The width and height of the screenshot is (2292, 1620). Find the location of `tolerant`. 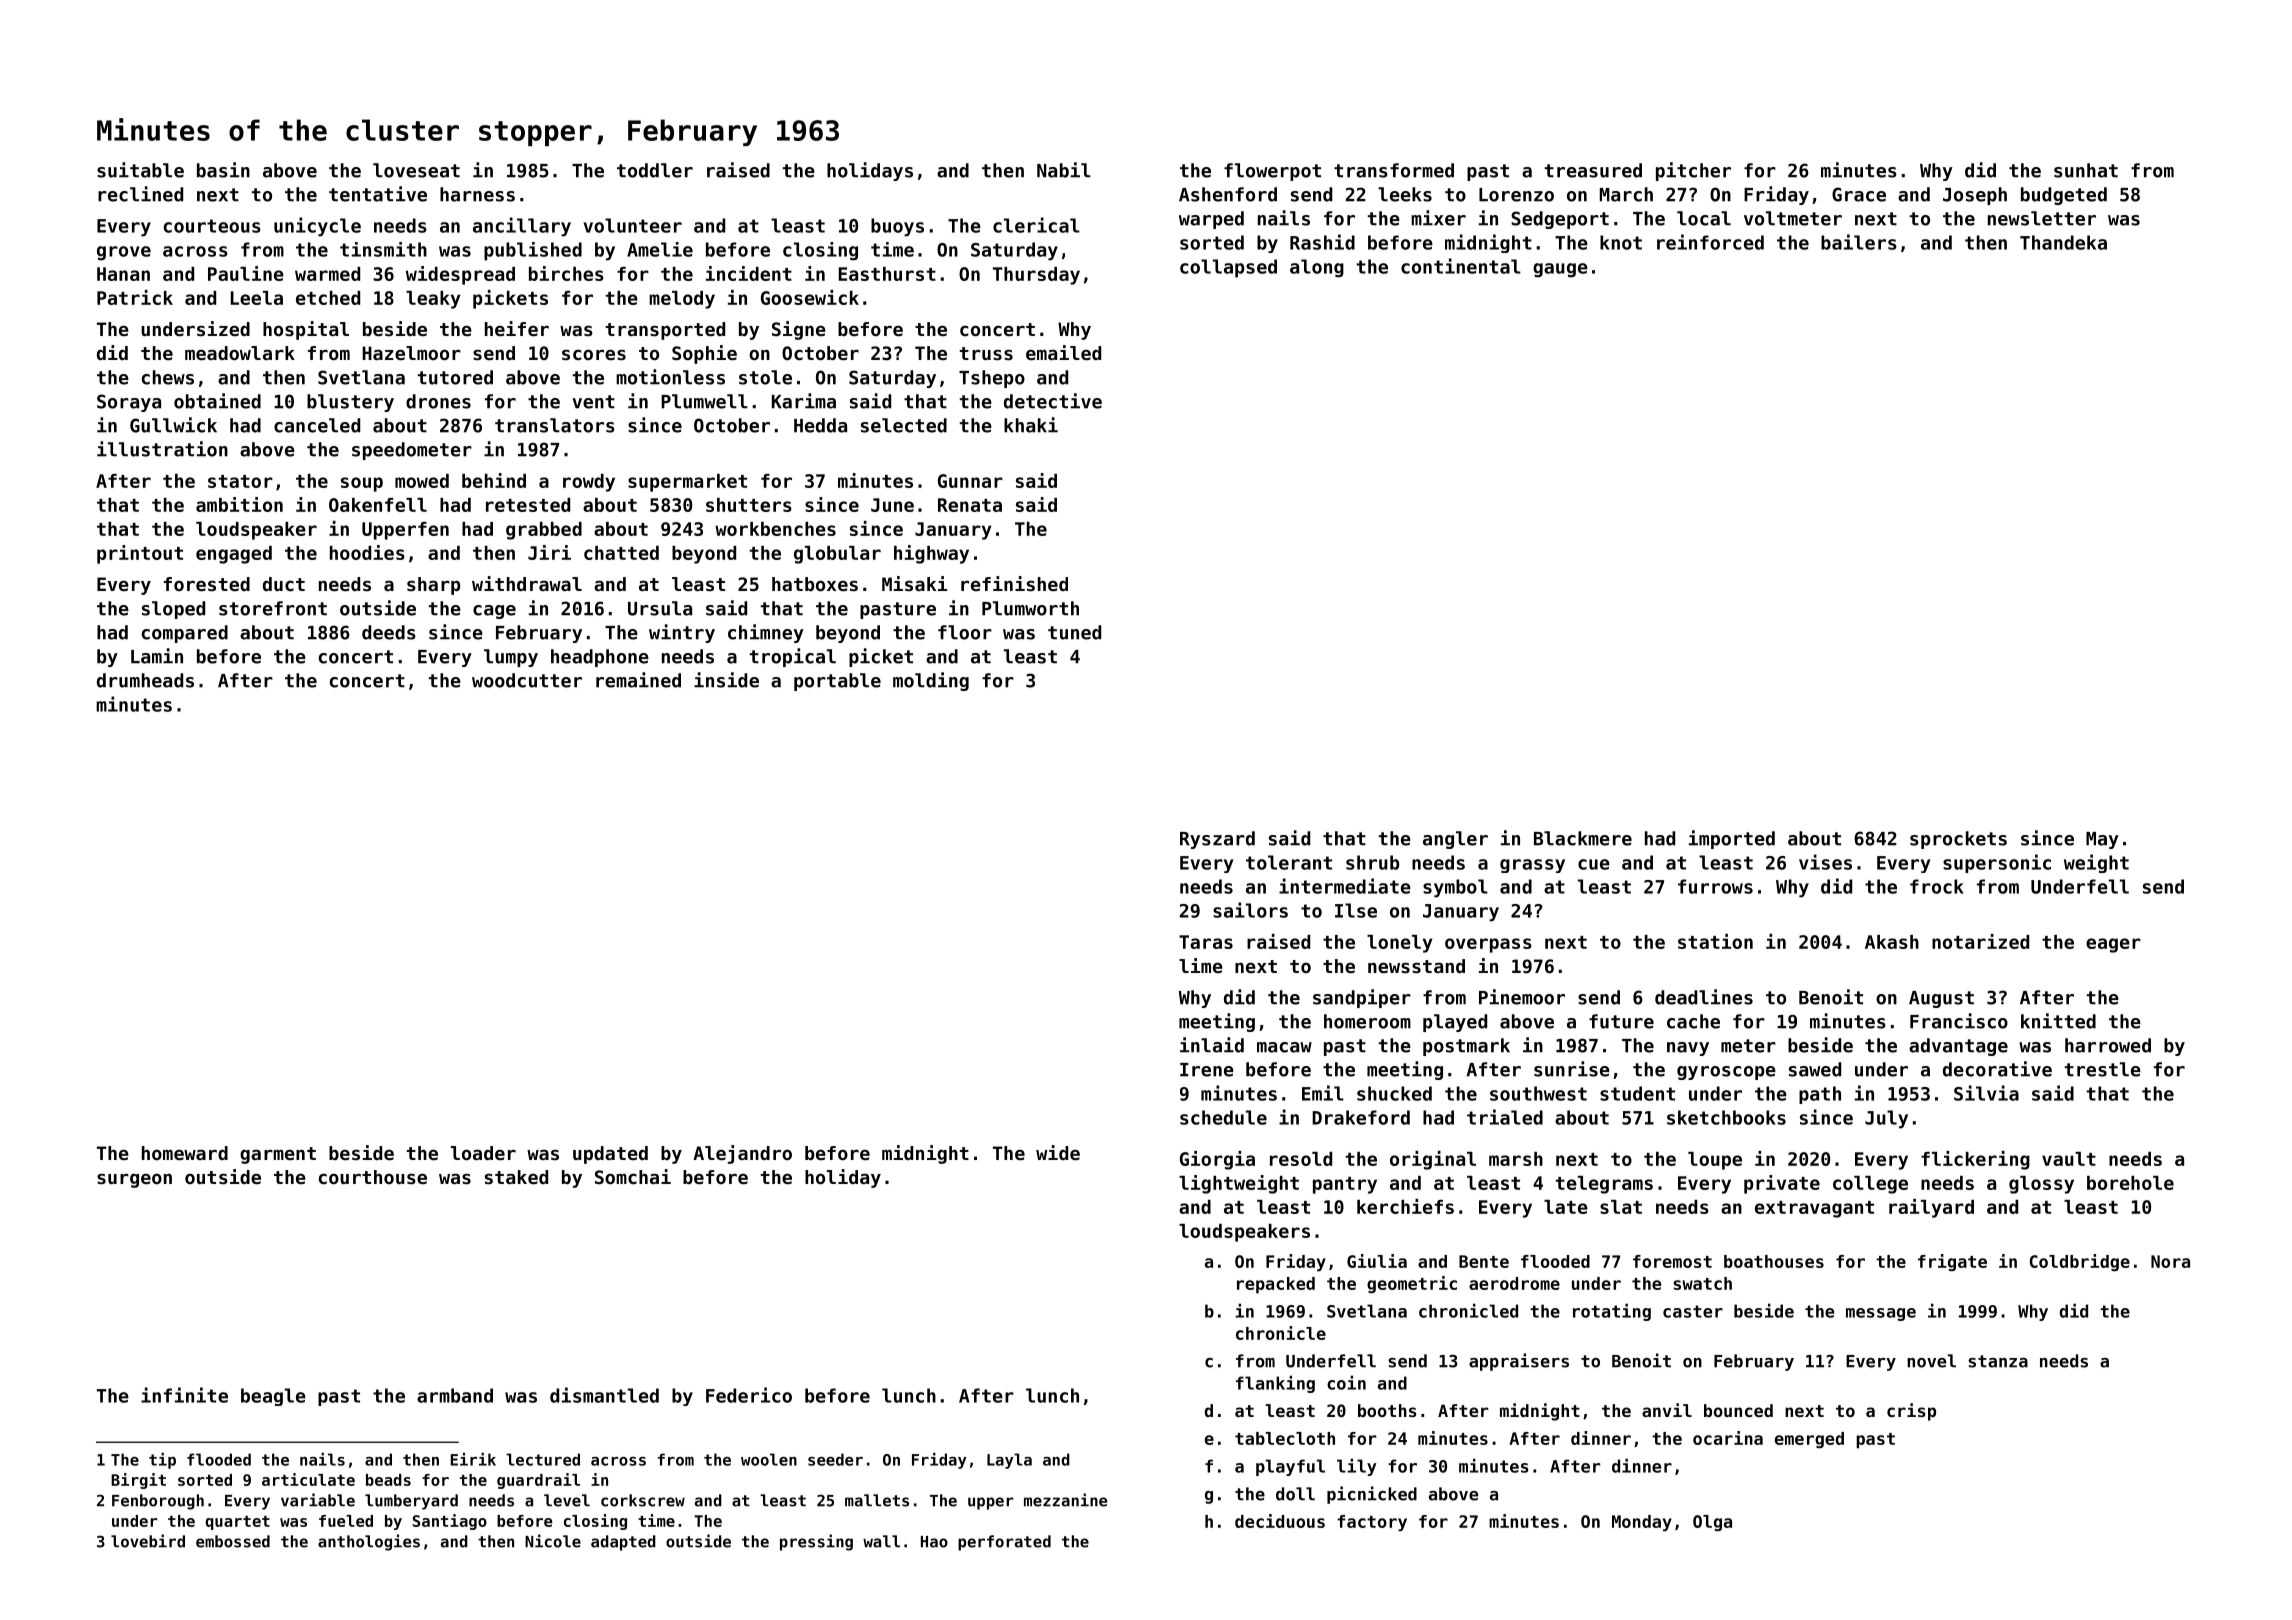

tolerant is located at coordinates (1289, 862).
